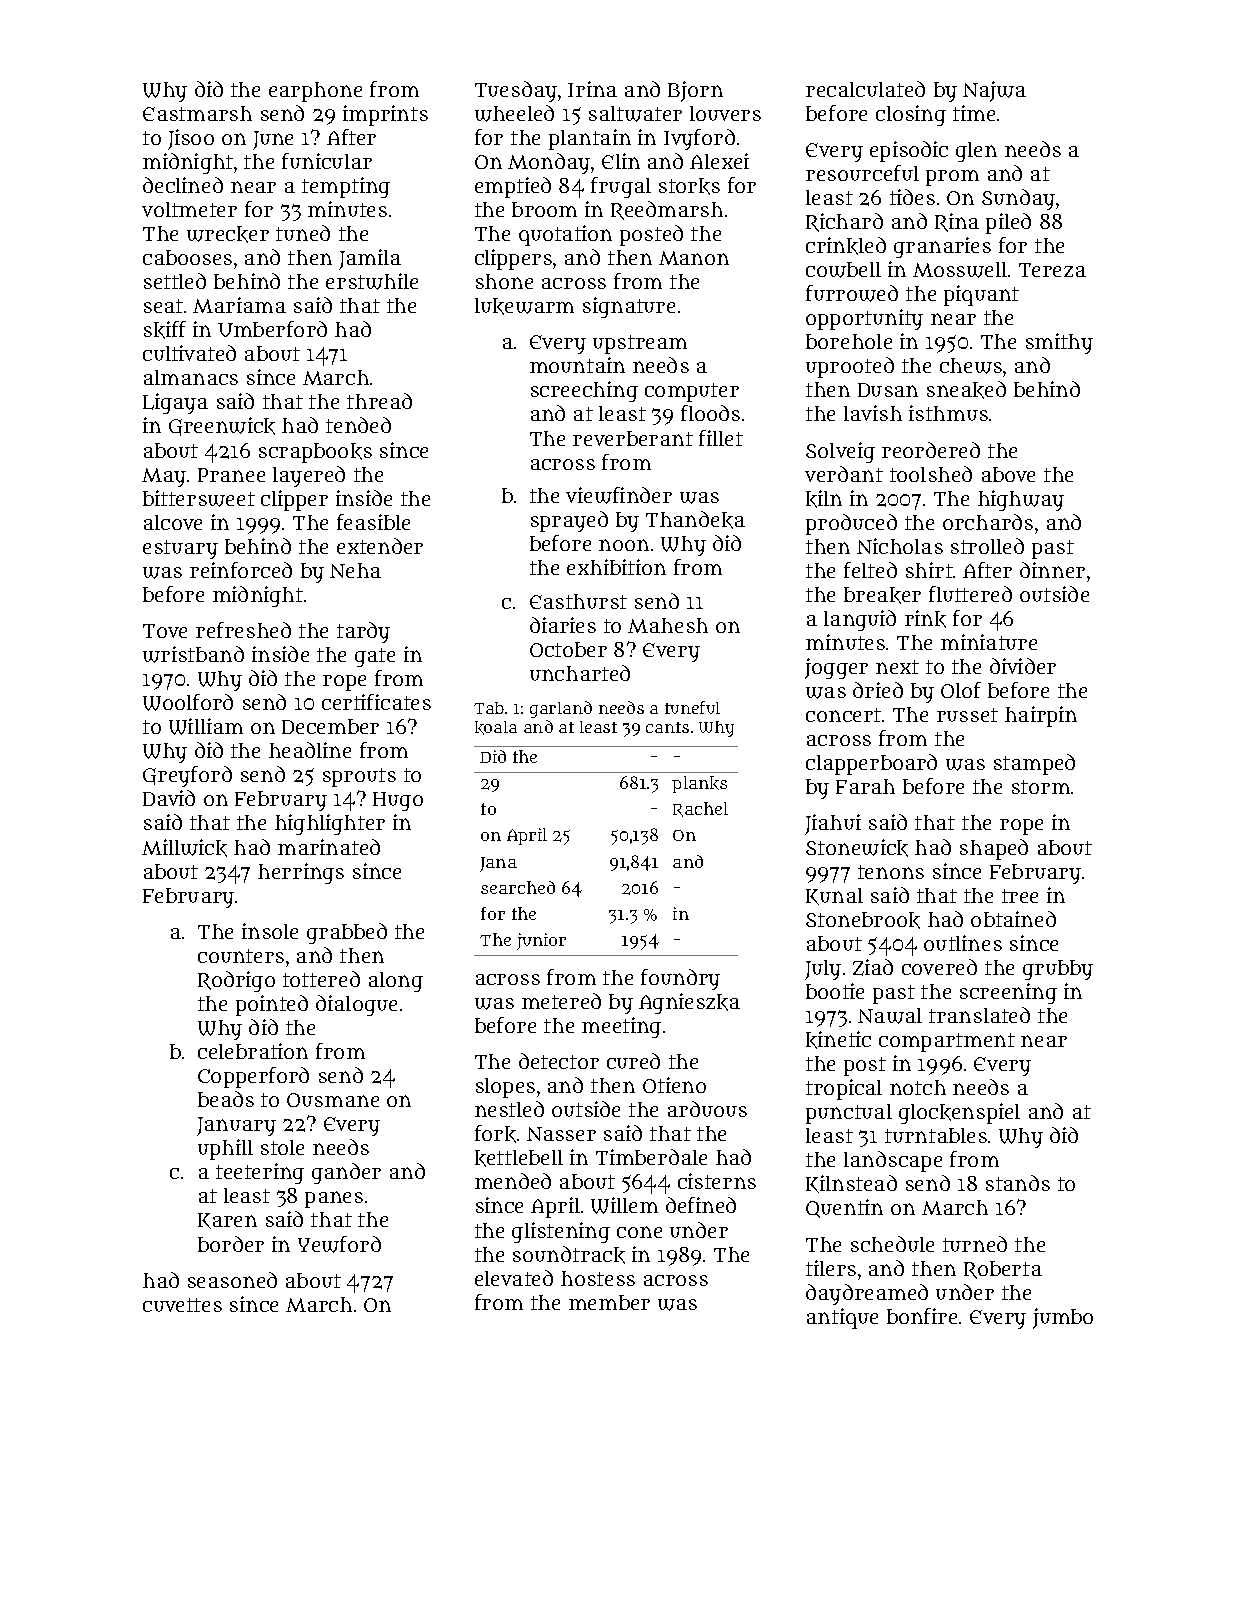 Image resolution: width=1239 pixels, height=1604 pixels. I want to click on foundry, so click(680, 979).
